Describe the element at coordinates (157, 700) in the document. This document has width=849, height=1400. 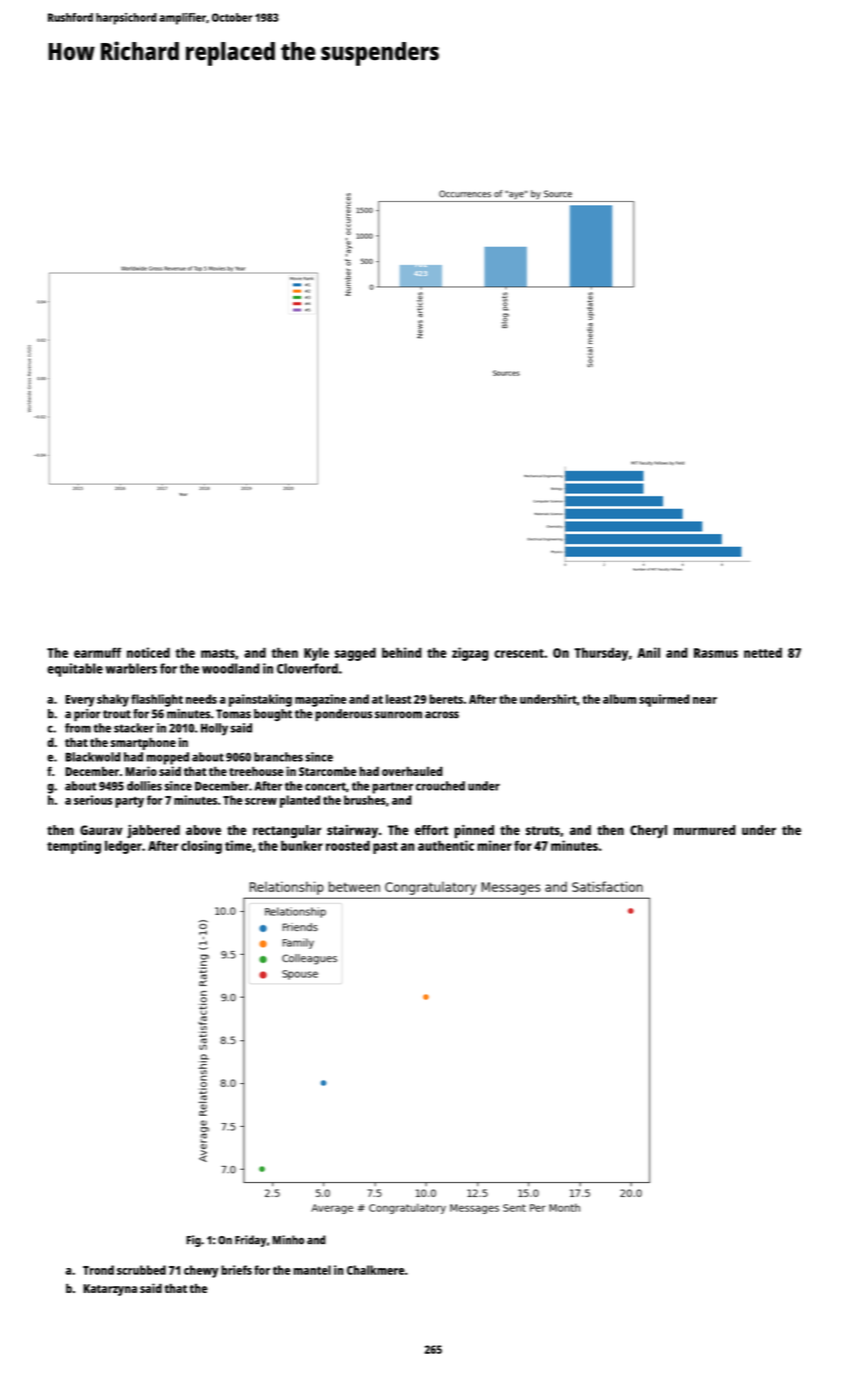
I see `flashlight` at that location.
